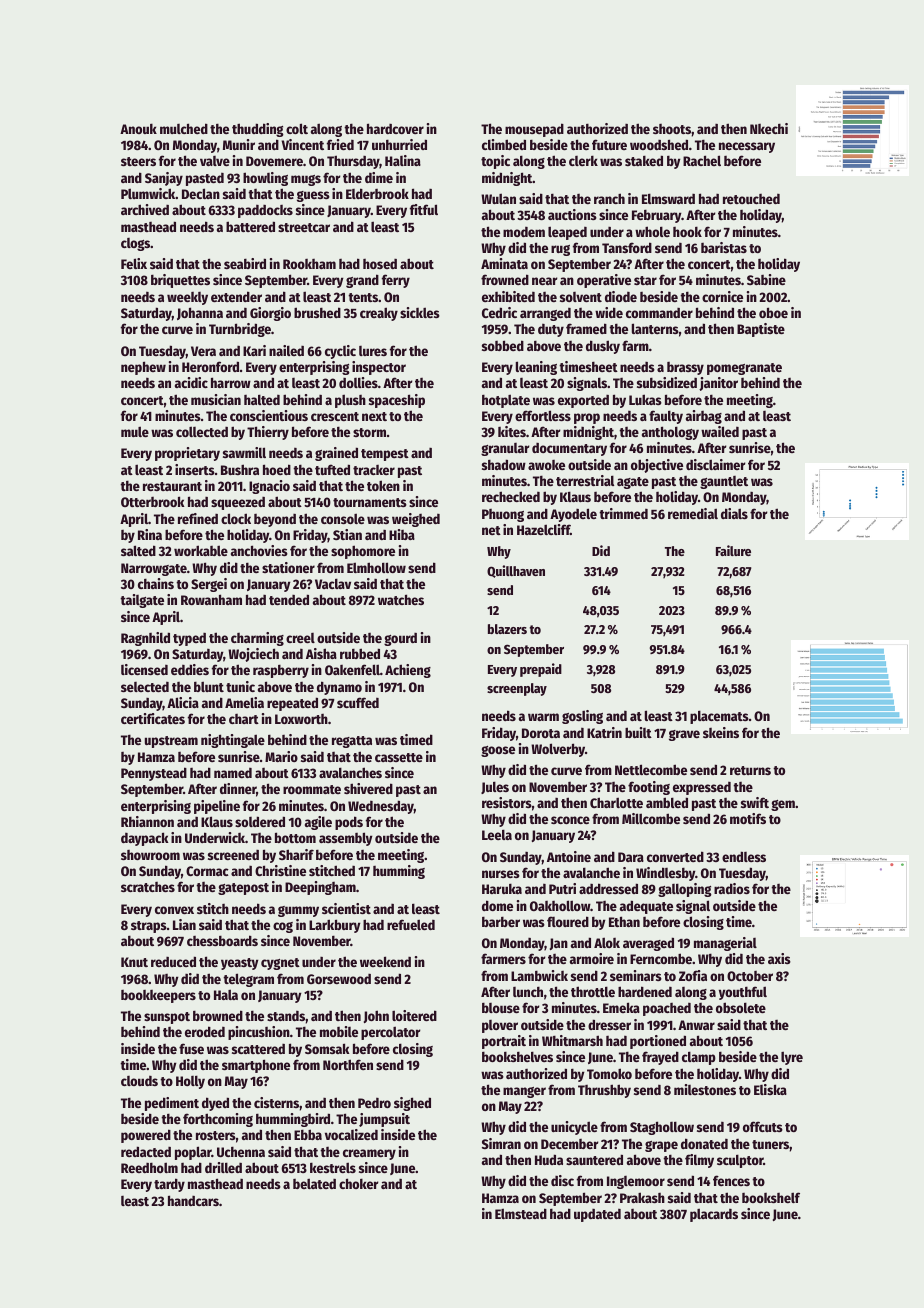 This screenshot has height=1308, width=924. What do you see at coordinates (276, 1102) in the screenshot?
I see `cisterns` at bounding box center [276, 1102].
